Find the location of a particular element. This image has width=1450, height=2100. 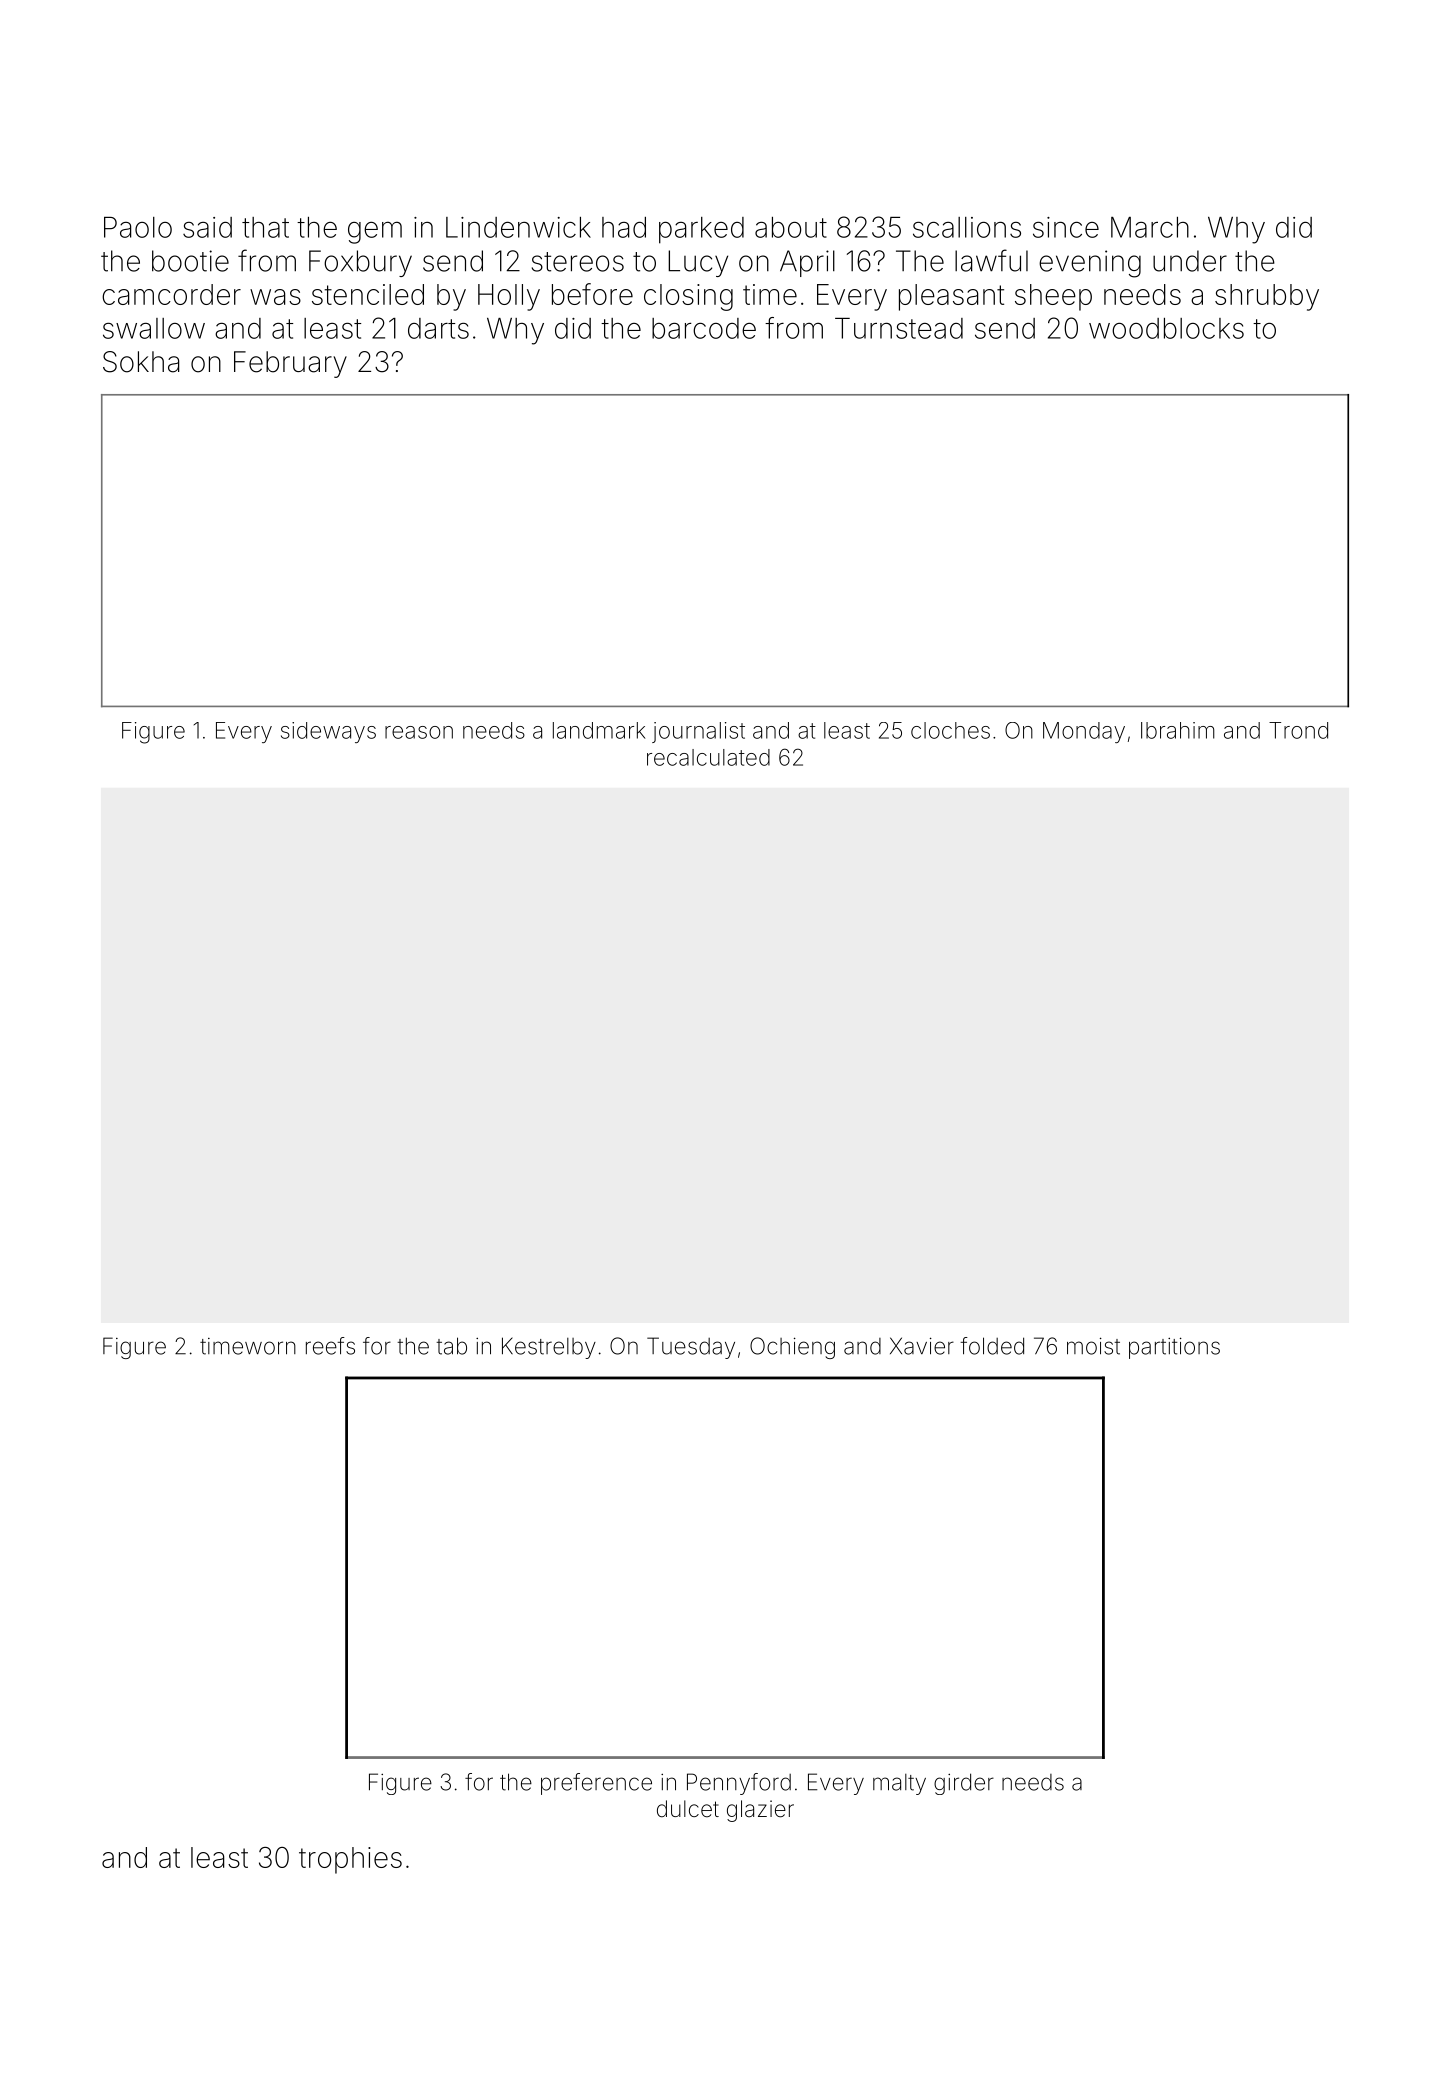

February is located at coordinates (290, 364).
